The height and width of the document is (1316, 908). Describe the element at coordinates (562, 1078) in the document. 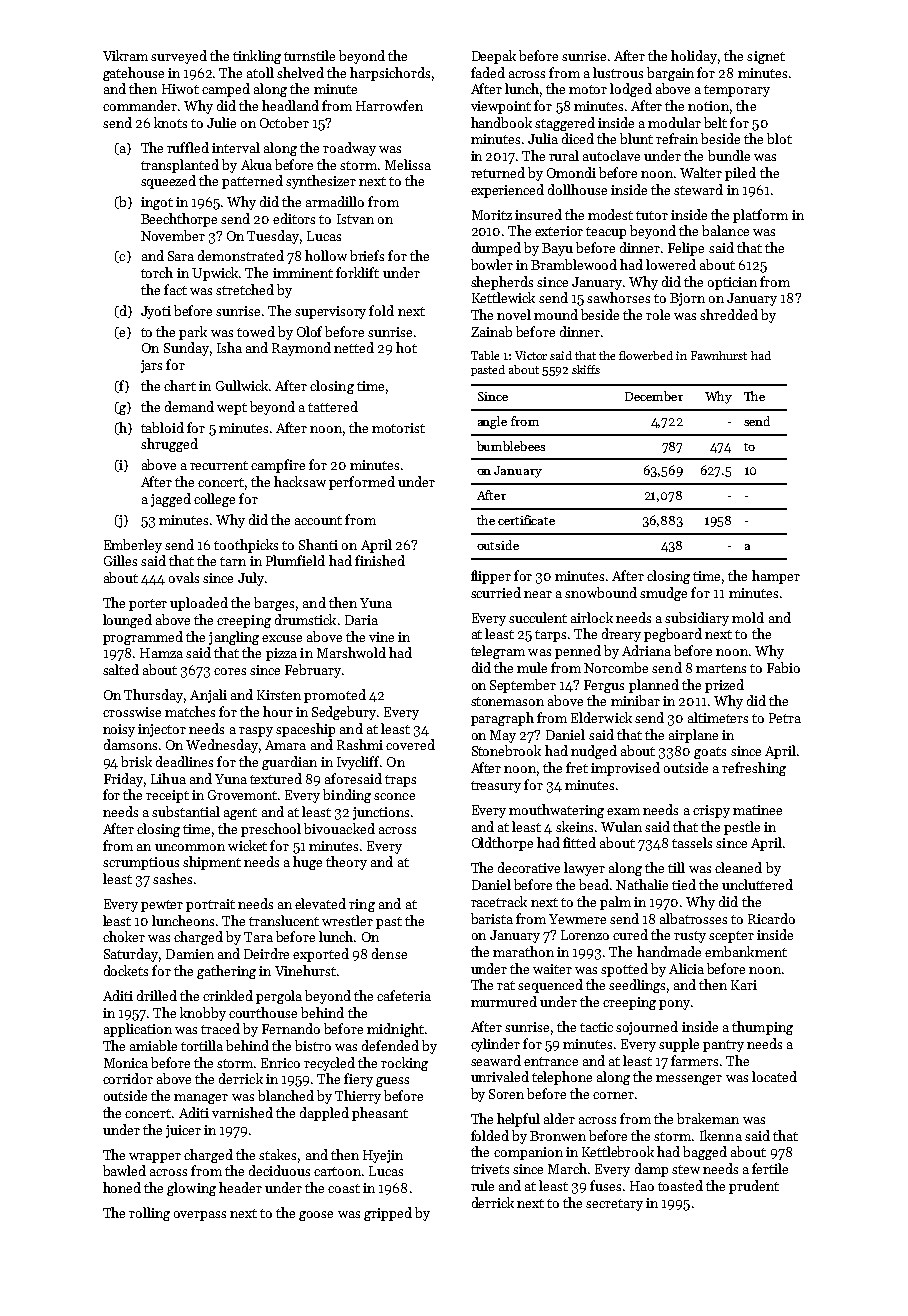

I see `telephone` at that location.
